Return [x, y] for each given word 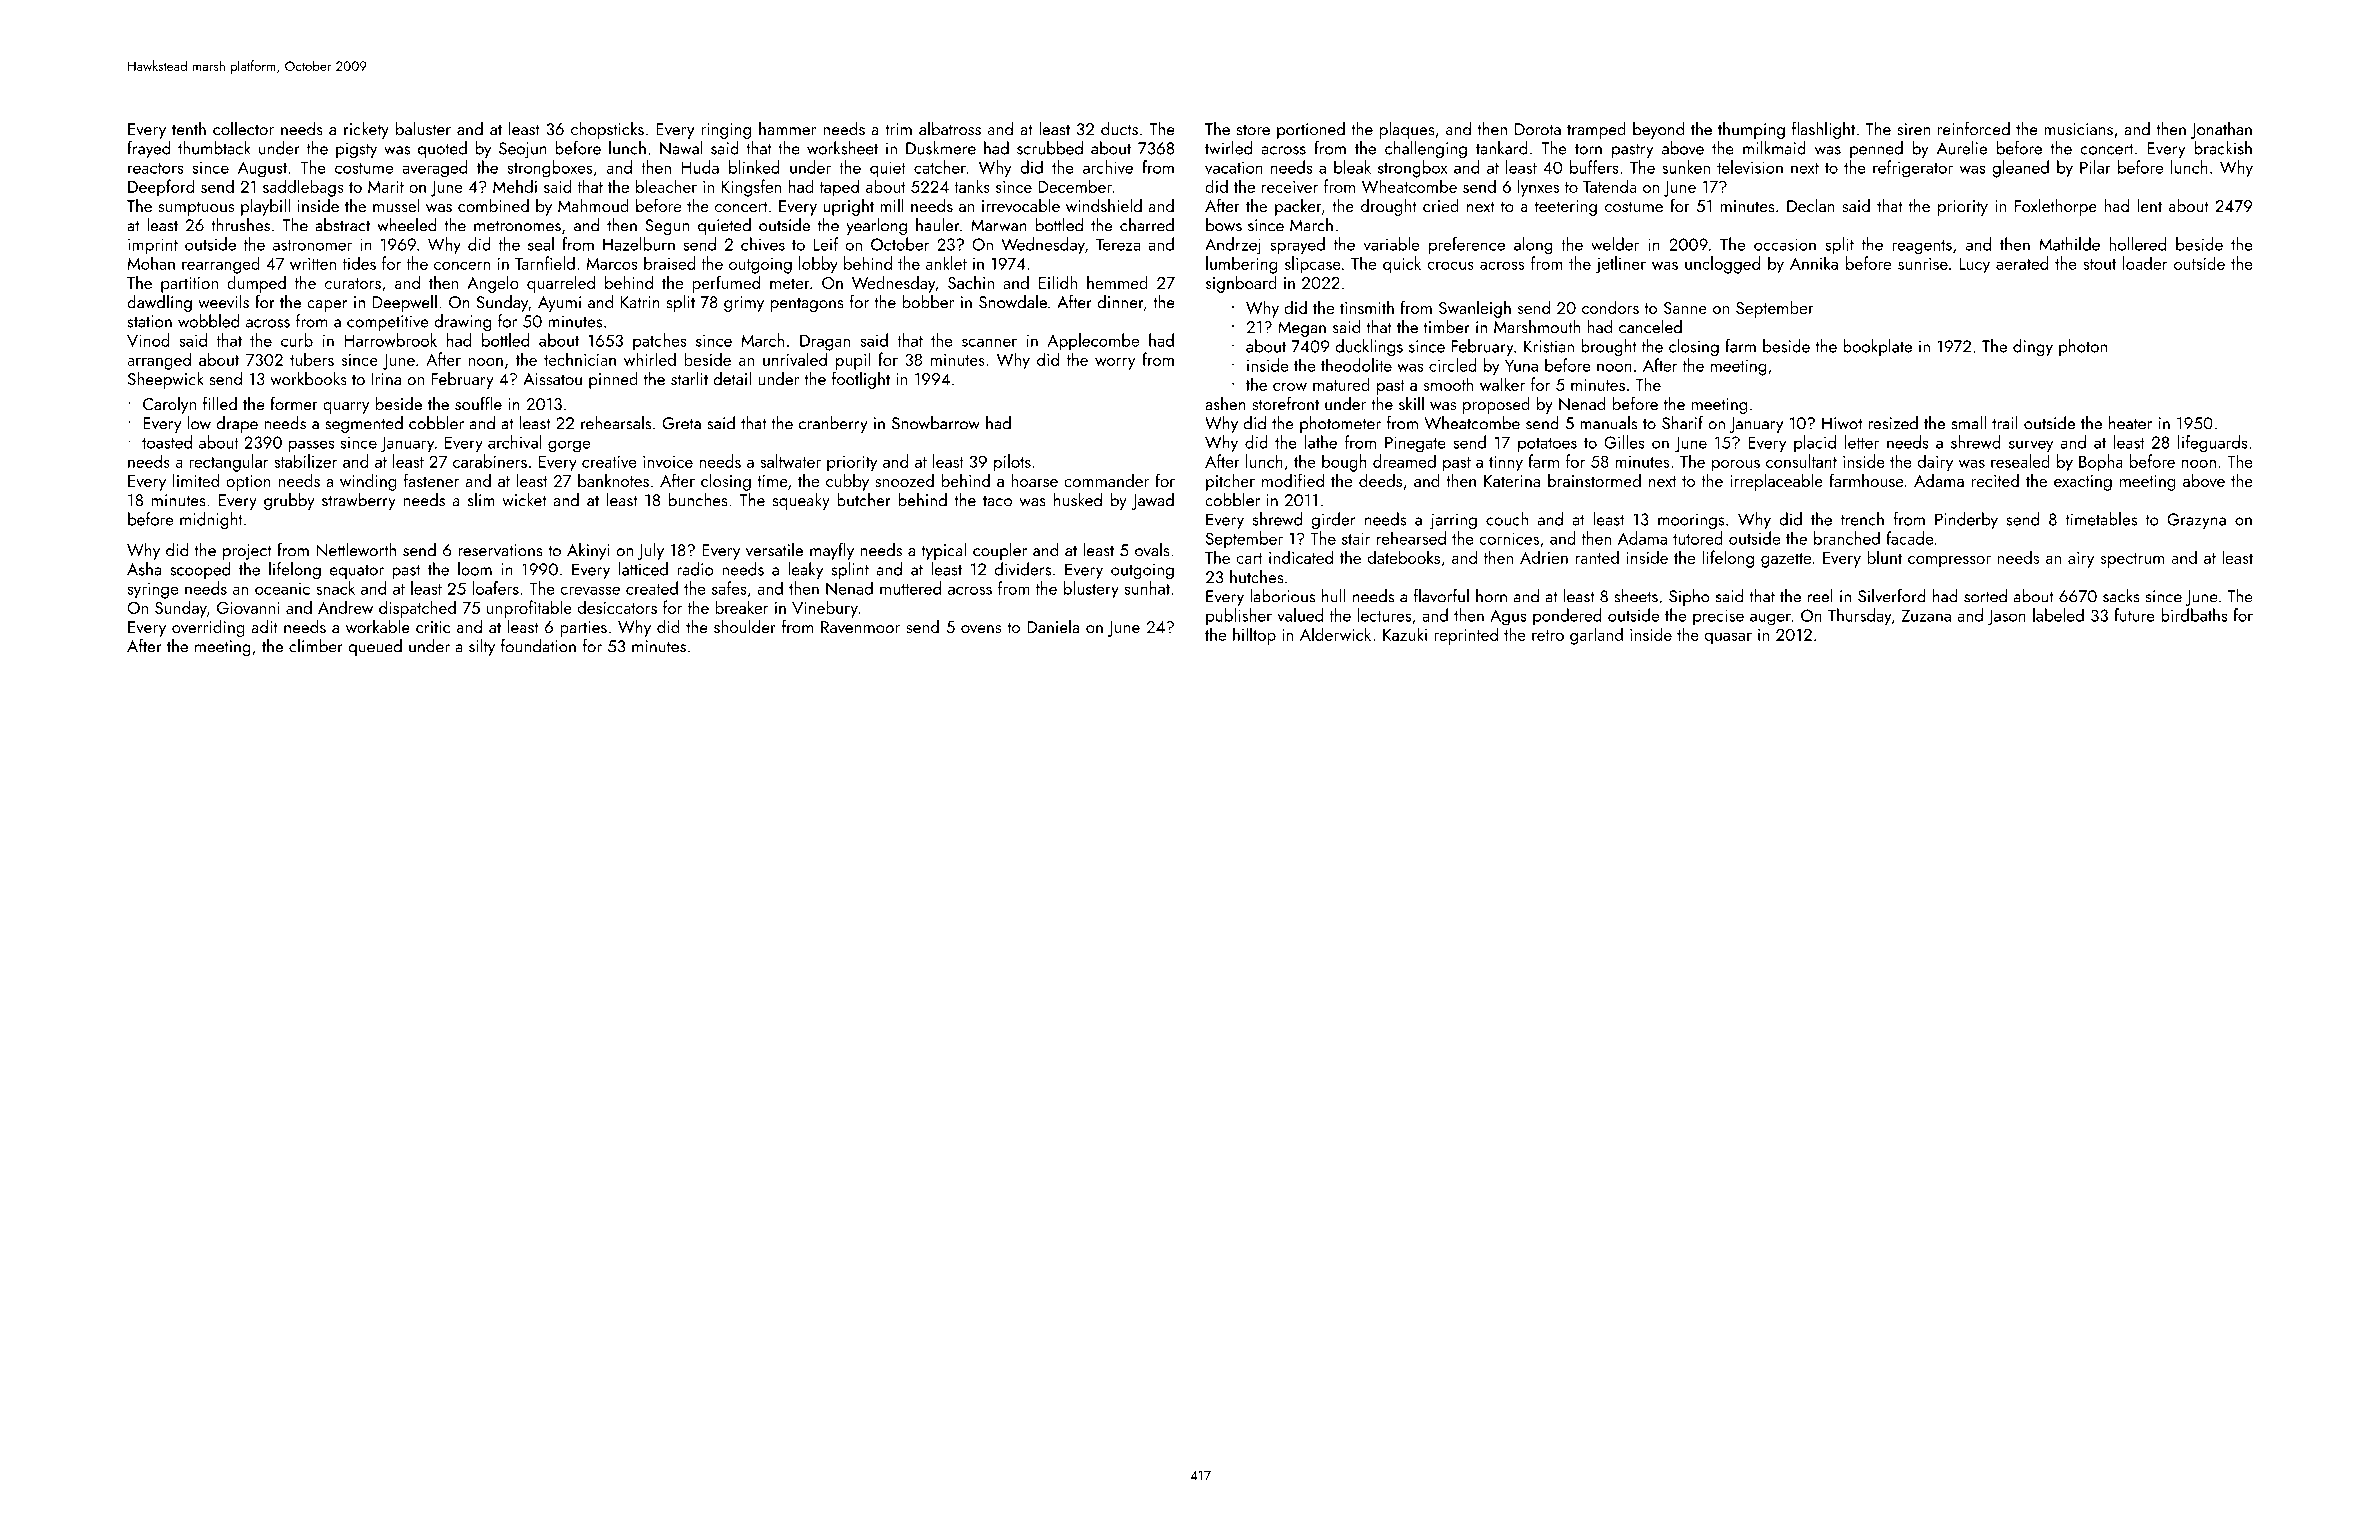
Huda [700, 167]
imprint [153, 246]
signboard [1241, 284]
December [1075, 186]
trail [2005, 423]
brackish [2223, 148]
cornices [1509, 538]
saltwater [790, 461]
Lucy [1974, 266]
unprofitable [529, 609]
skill [1411, 403]
